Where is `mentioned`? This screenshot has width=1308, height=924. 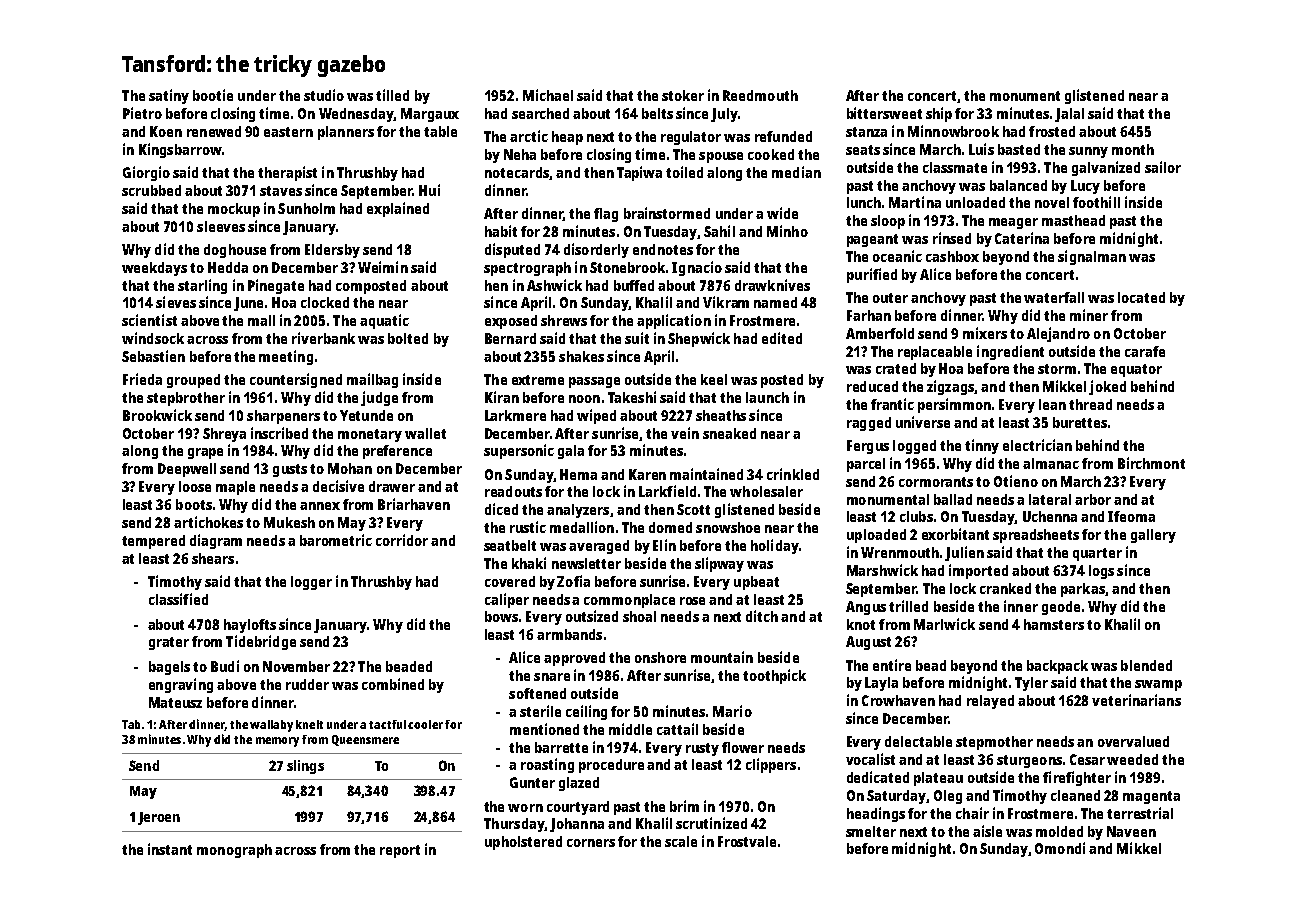 mentioned is located at coordinates (544, 729).
